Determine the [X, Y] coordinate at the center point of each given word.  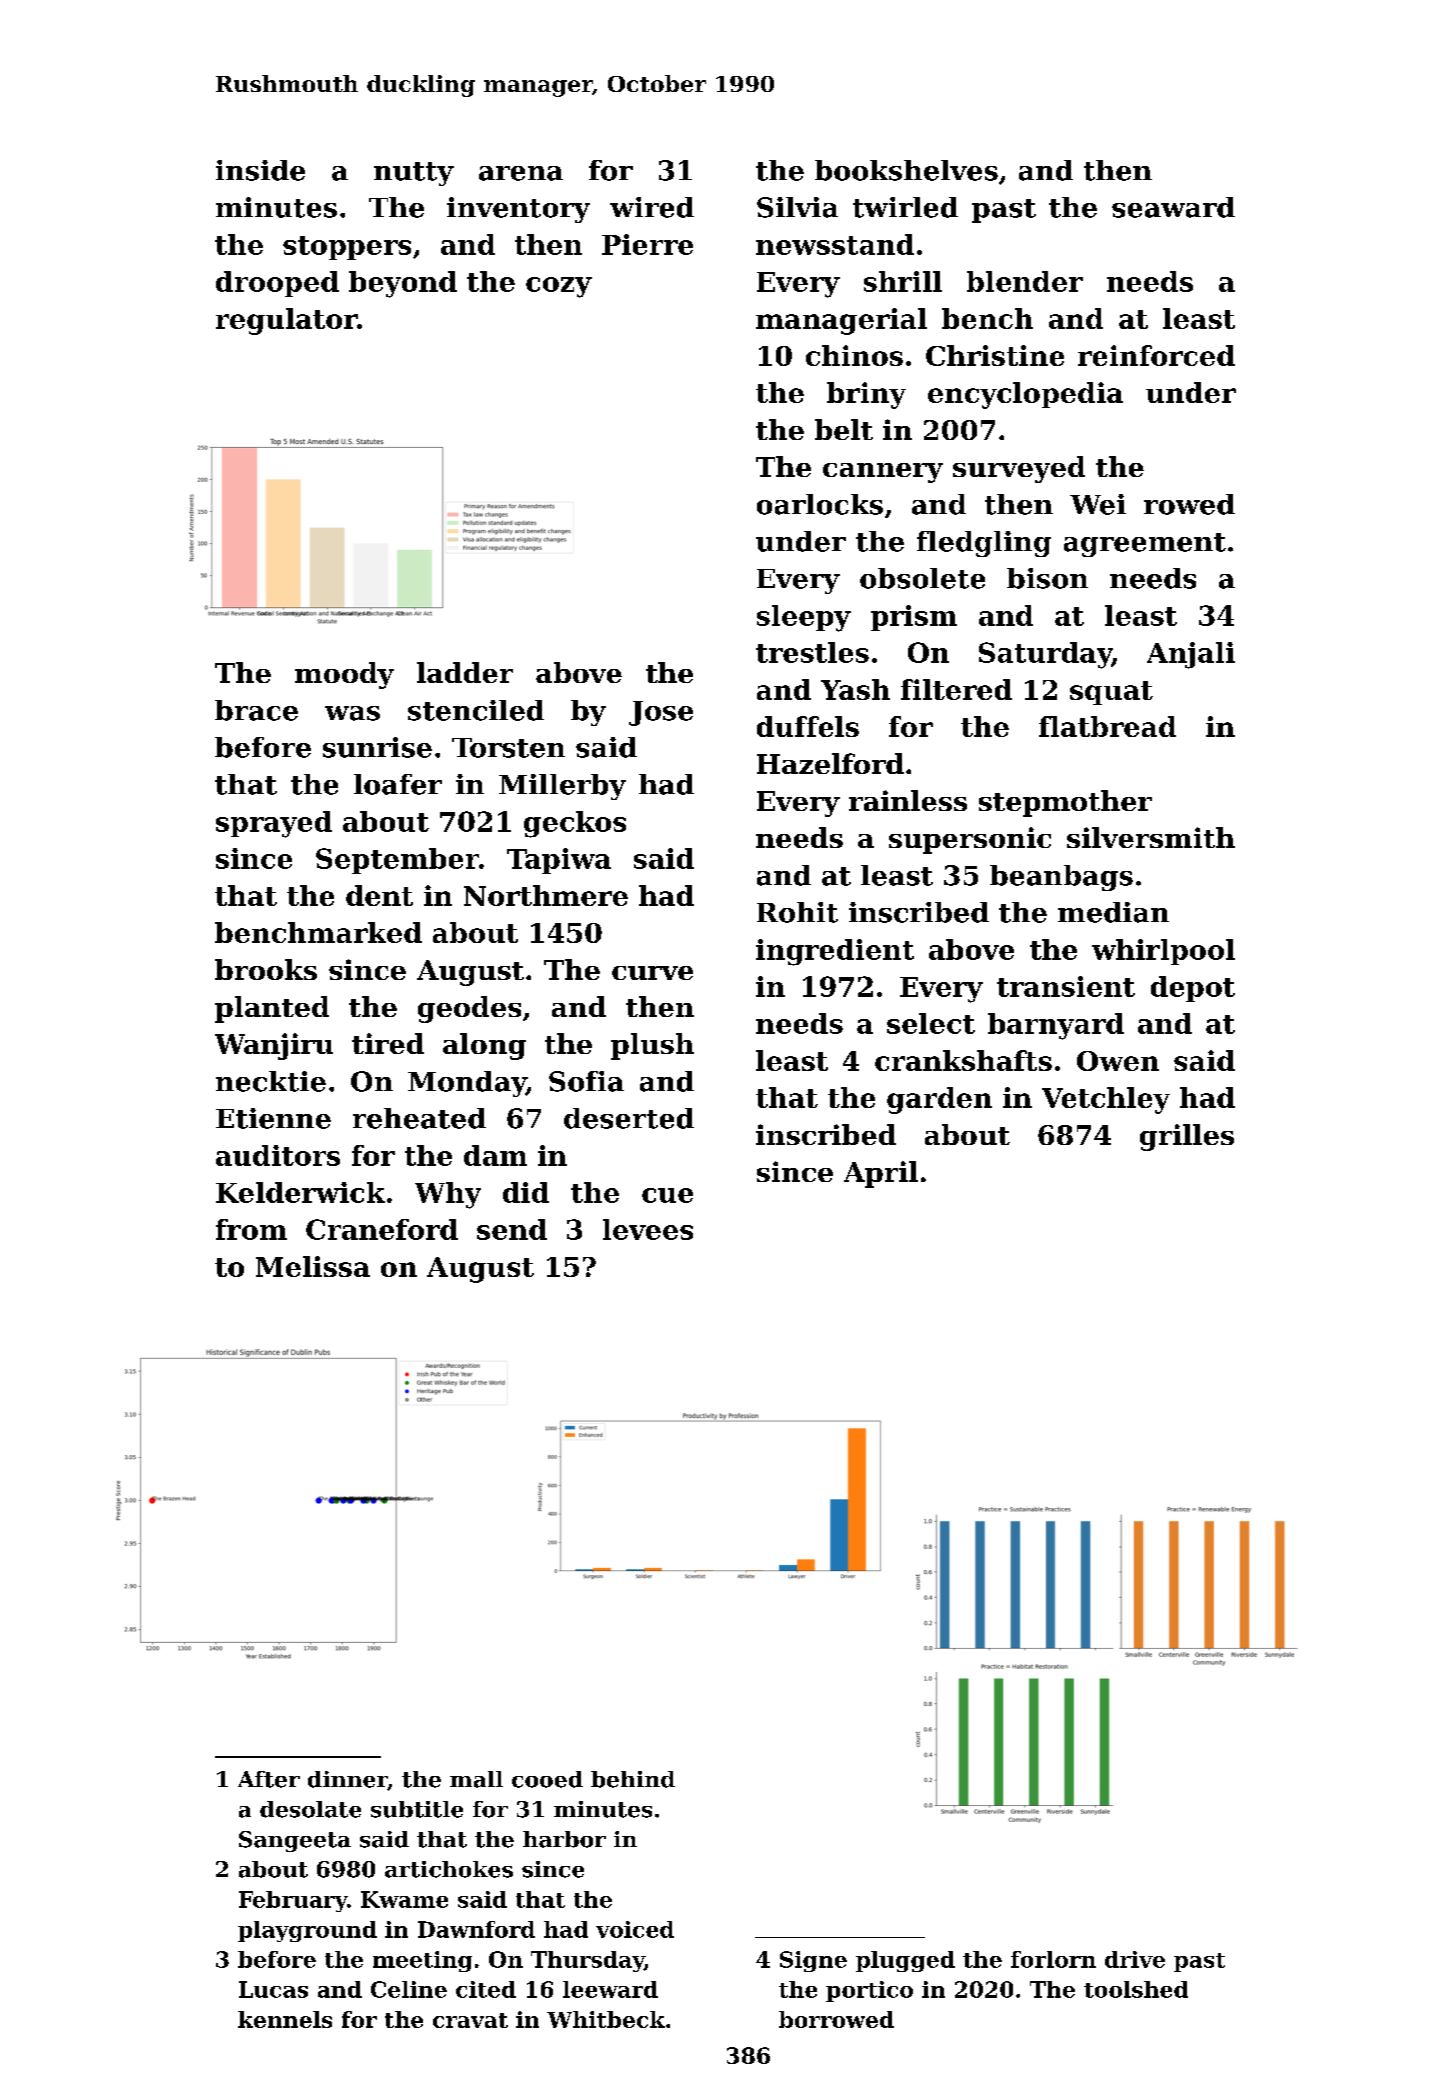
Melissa [313, 1266]
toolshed [1136, 1989]
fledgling [984, 544]
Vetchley [1106, 1100]
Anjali [1191, 655]
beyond [403, 284]
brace [256, 710]
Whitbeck [606, 2019]
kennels [285, 2019]
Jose [661, 713]
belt [844, 429]
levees [648, 1229]
